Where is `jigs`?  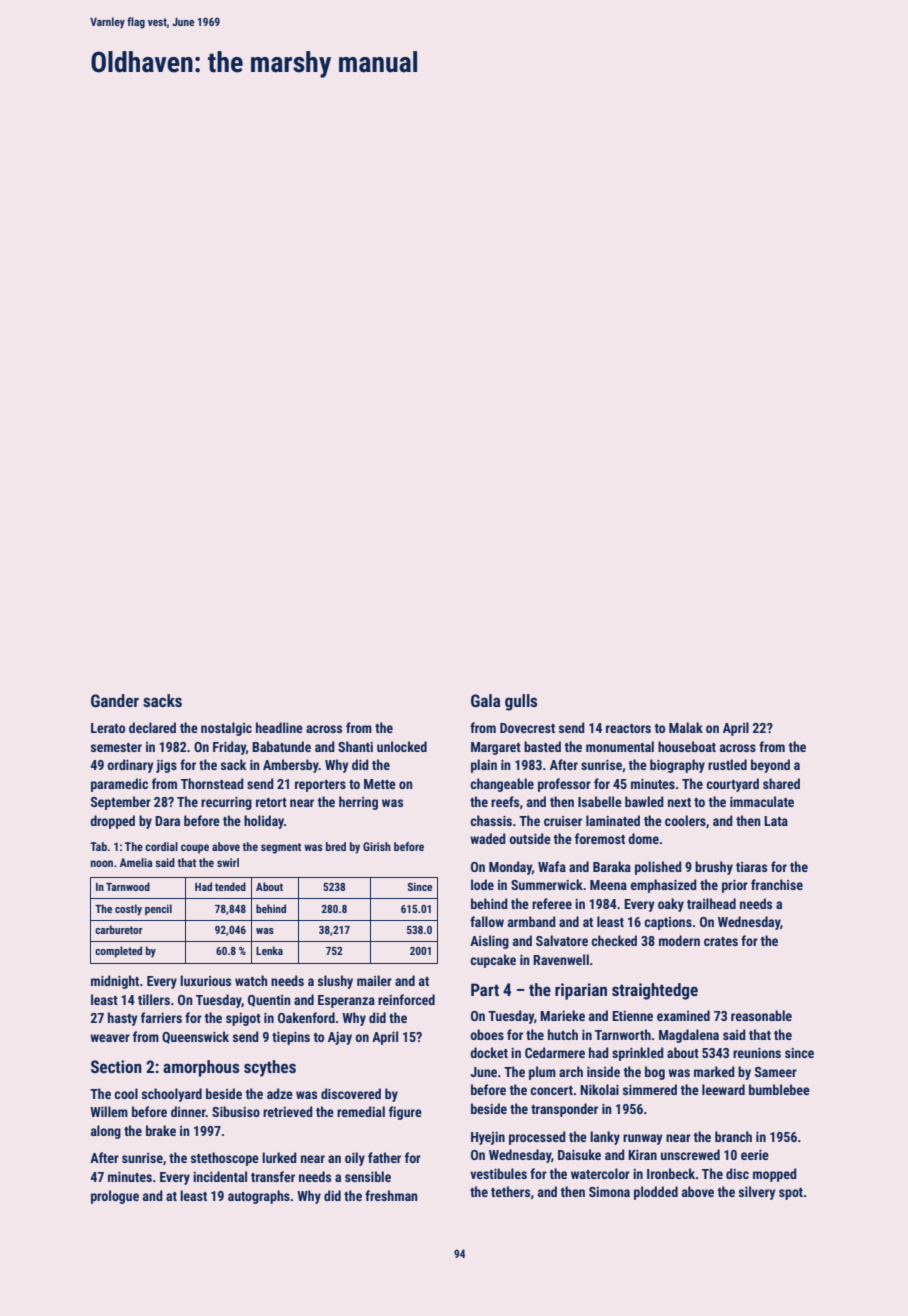 jigs is located at coordinates (166, 766).
